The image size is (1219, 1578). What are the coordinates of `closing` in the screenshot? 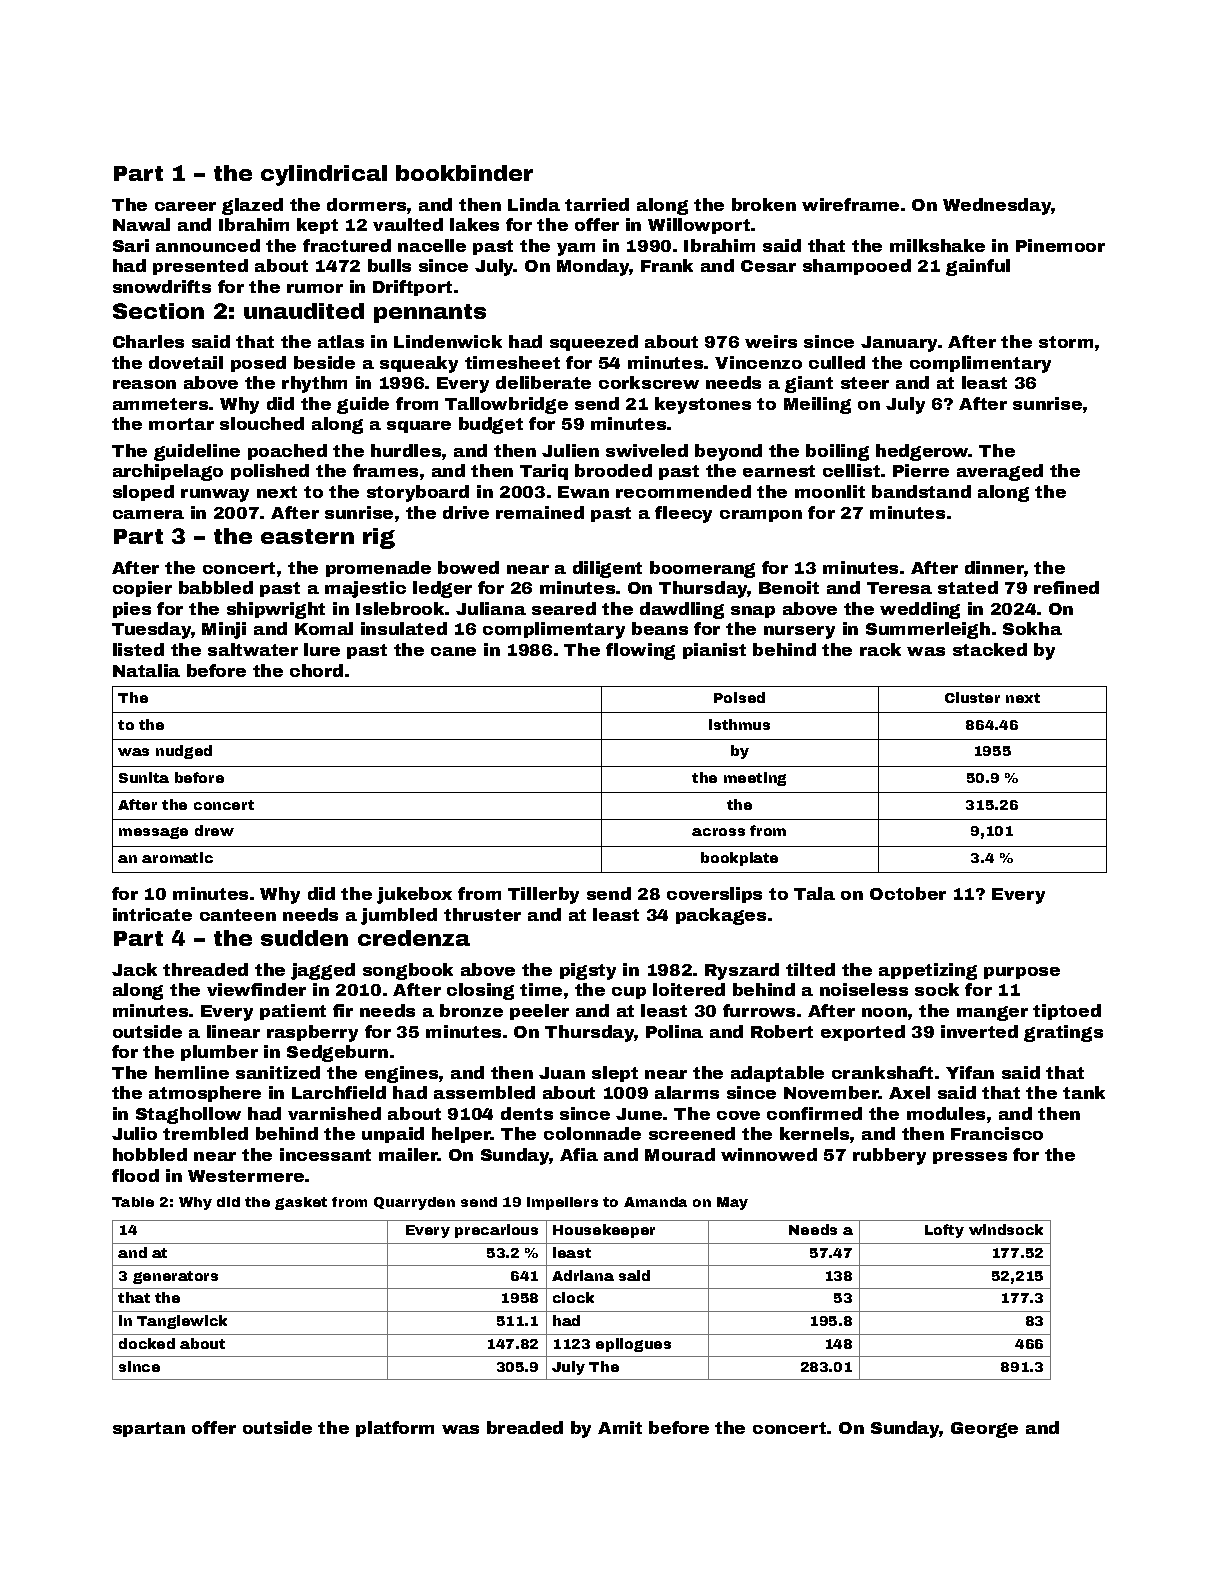 It's located at (480, 991).
